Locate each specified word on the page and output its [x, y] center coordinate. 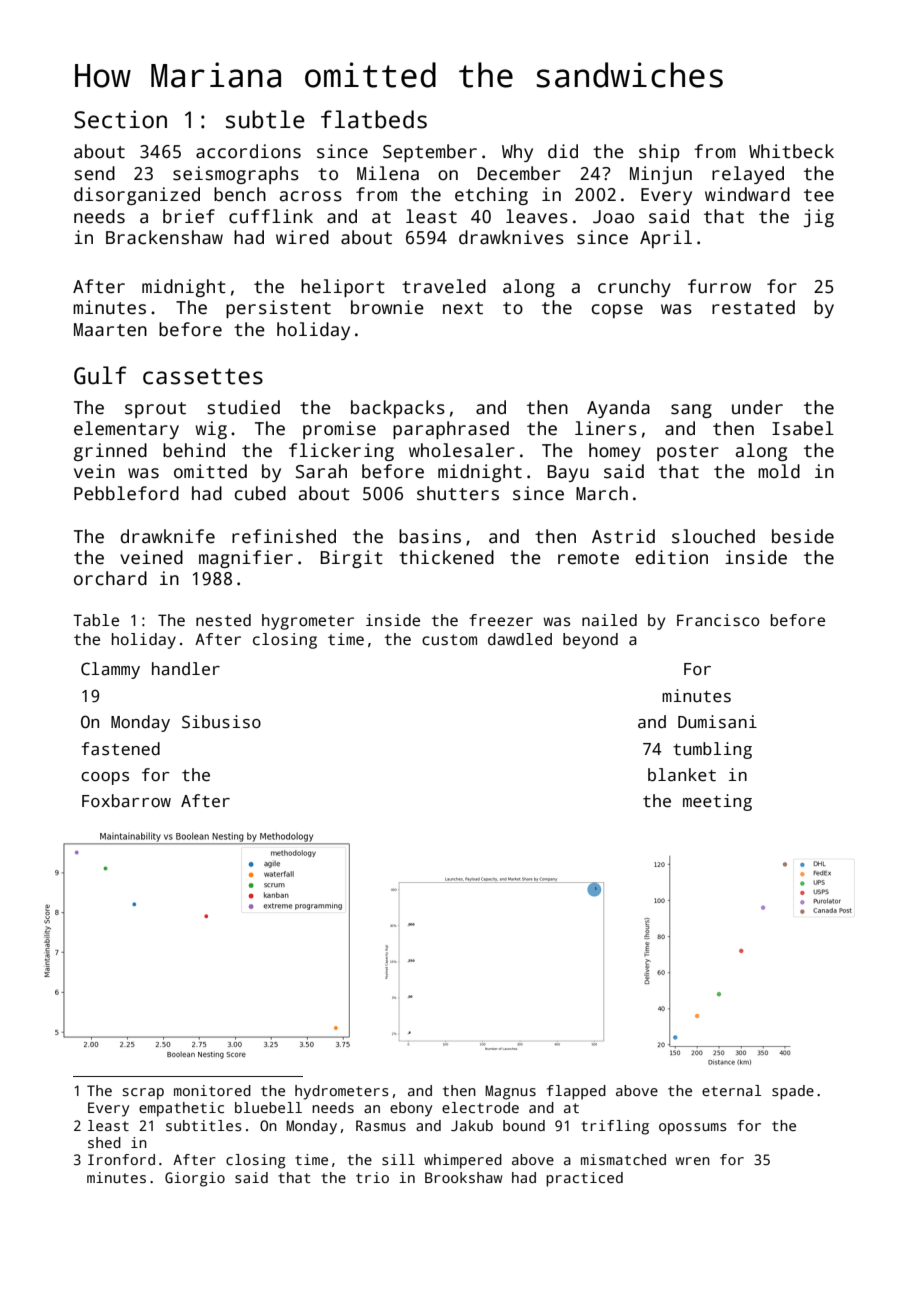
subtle [265, 119]
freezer [501, 620]
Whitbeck [791, 151]
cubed [260, 493]
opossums [693, 1129]
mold [779, 471]
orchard [110, 578]
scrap [143, 1094]
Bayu [568, 473]
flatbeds [374, 119]
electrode [480, 1107]
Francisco [718, 620]
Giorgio [195, 1179]
